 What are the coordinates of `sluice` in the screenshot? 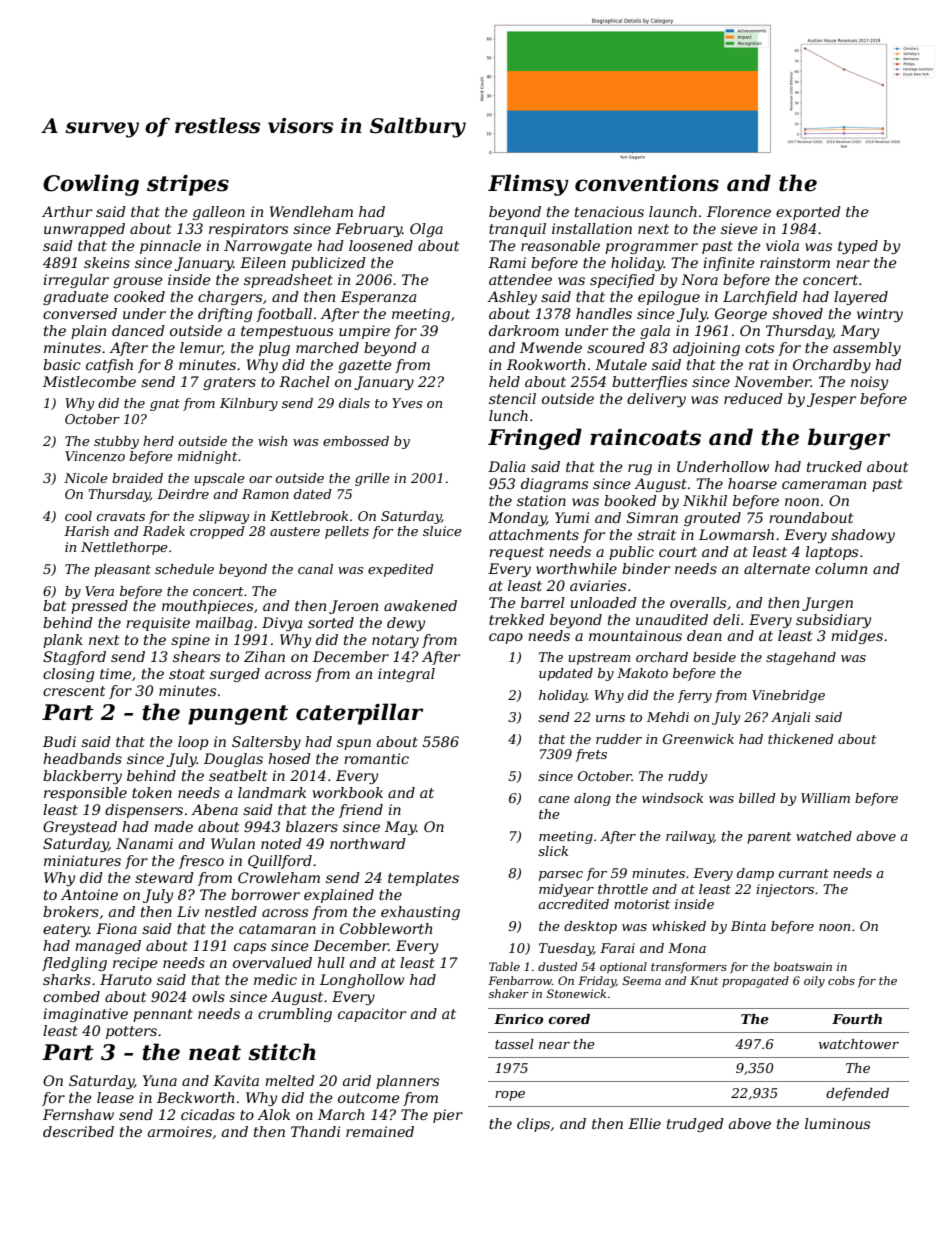 It's located at (442, 531).
